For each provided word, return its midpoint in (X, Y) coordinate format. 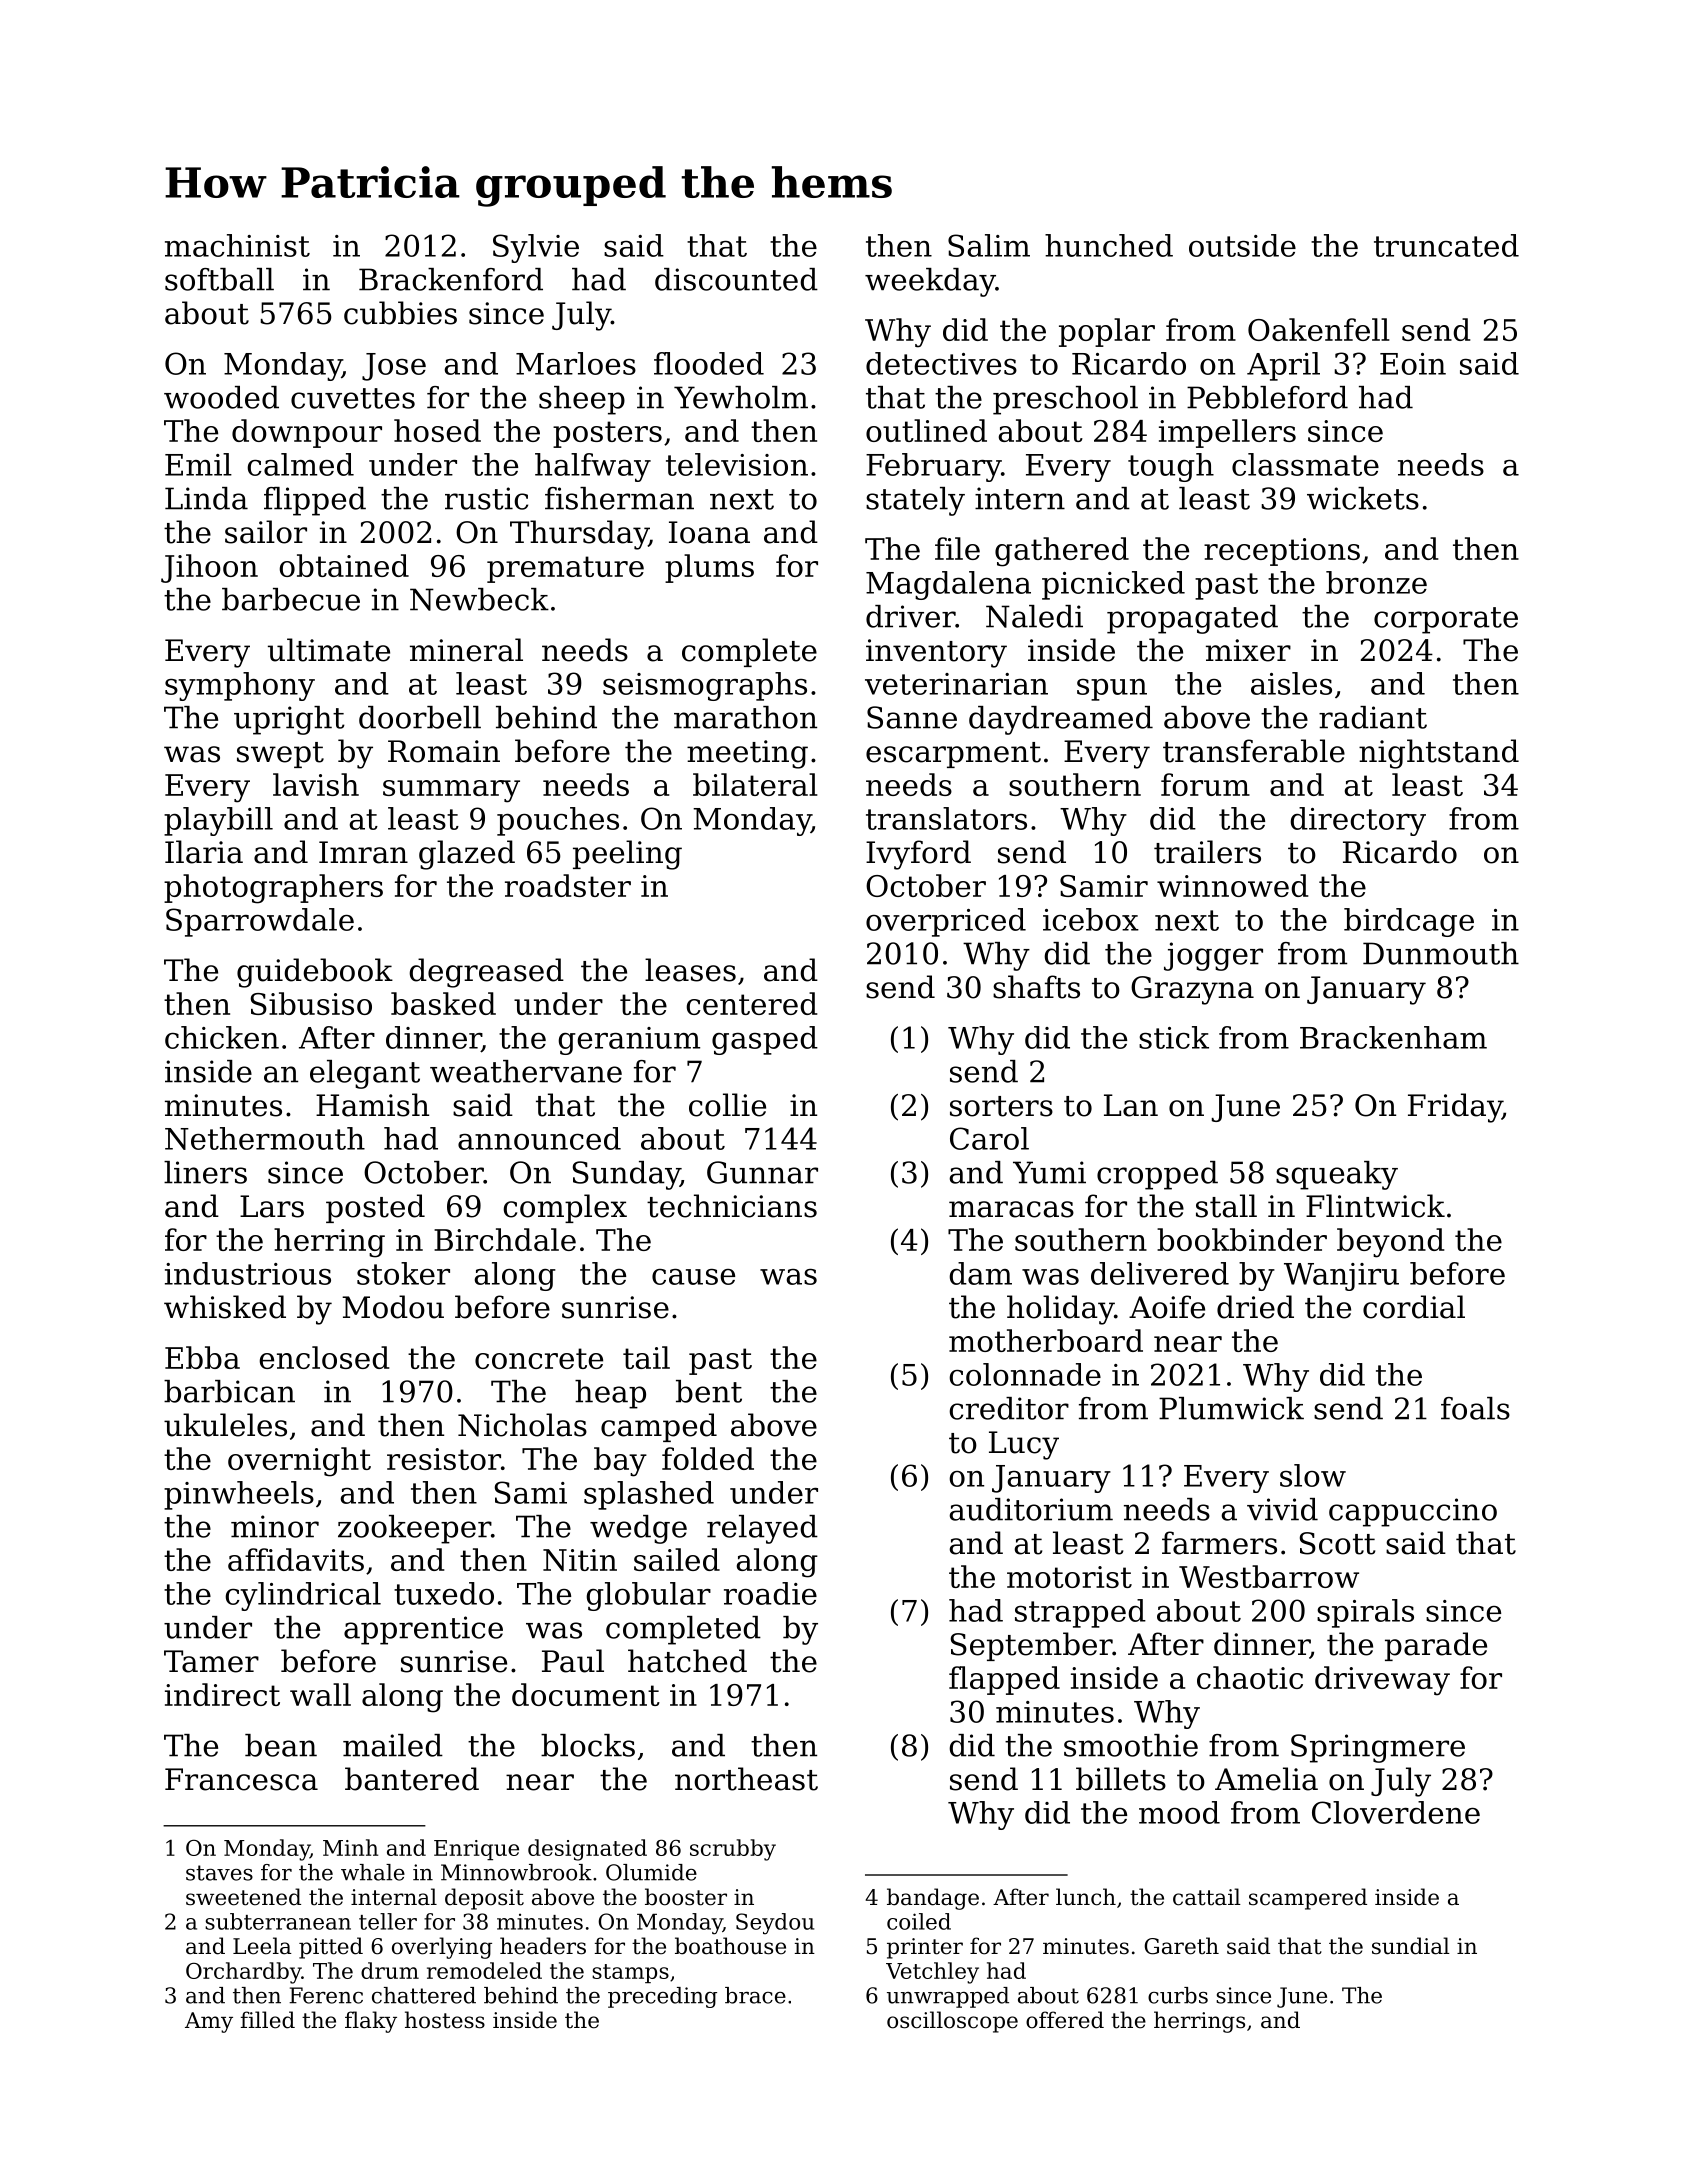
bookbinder (1242, 1239)
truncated (1446, 245)
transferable (1254, 751)
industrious (248, 1273)
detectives (941, 363)
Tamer (211, 1661)
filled (268, 2020)
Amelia (1266, 1779)
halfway (593, 467)
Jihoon (209, 568)
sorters (1001, 1106)
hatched (687, 1661)
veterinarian (956, 684)
